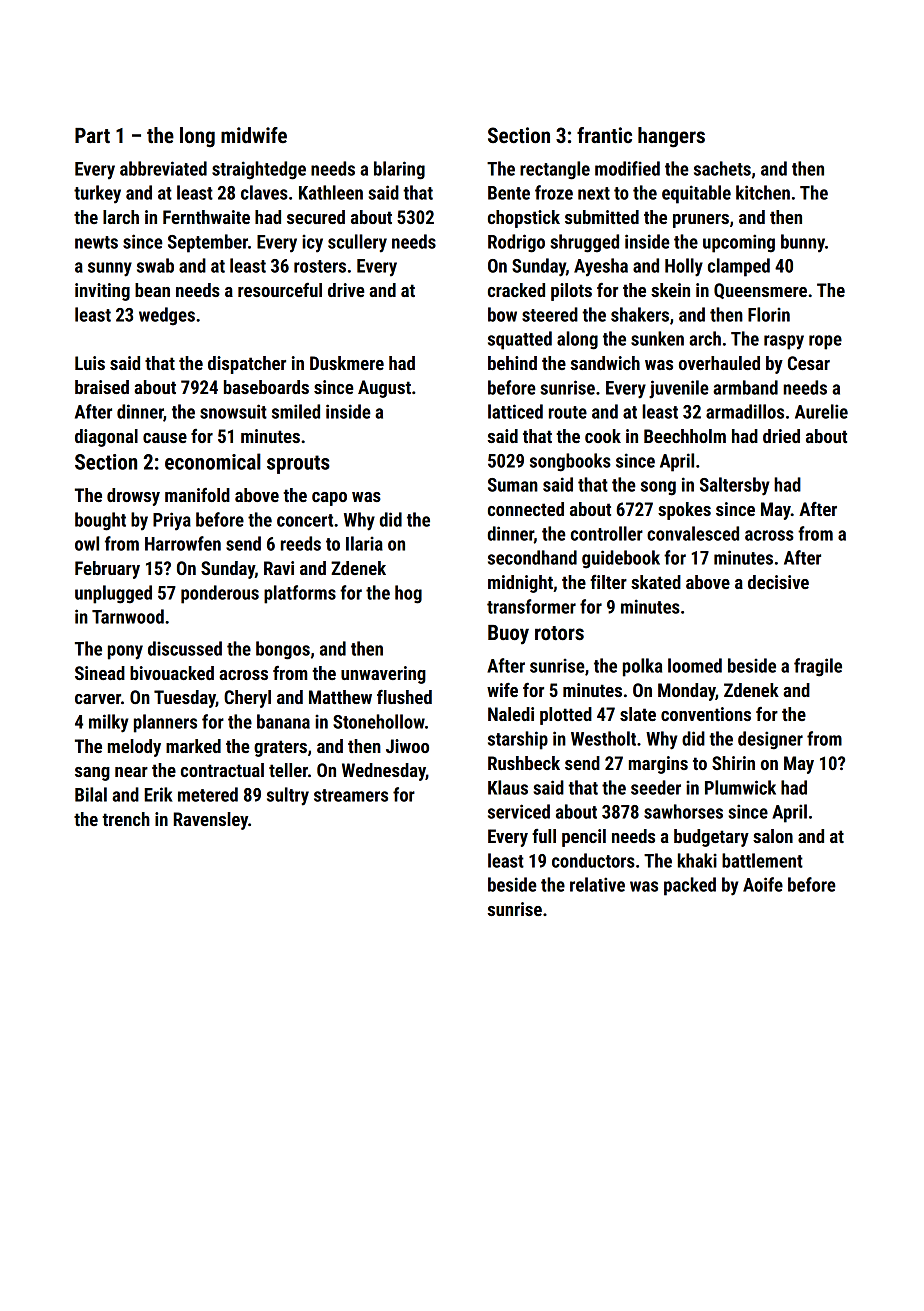 Image resolution: width=924 pixels, height=1311 pixels. I want to click on sandwich, so click(605, 363).
